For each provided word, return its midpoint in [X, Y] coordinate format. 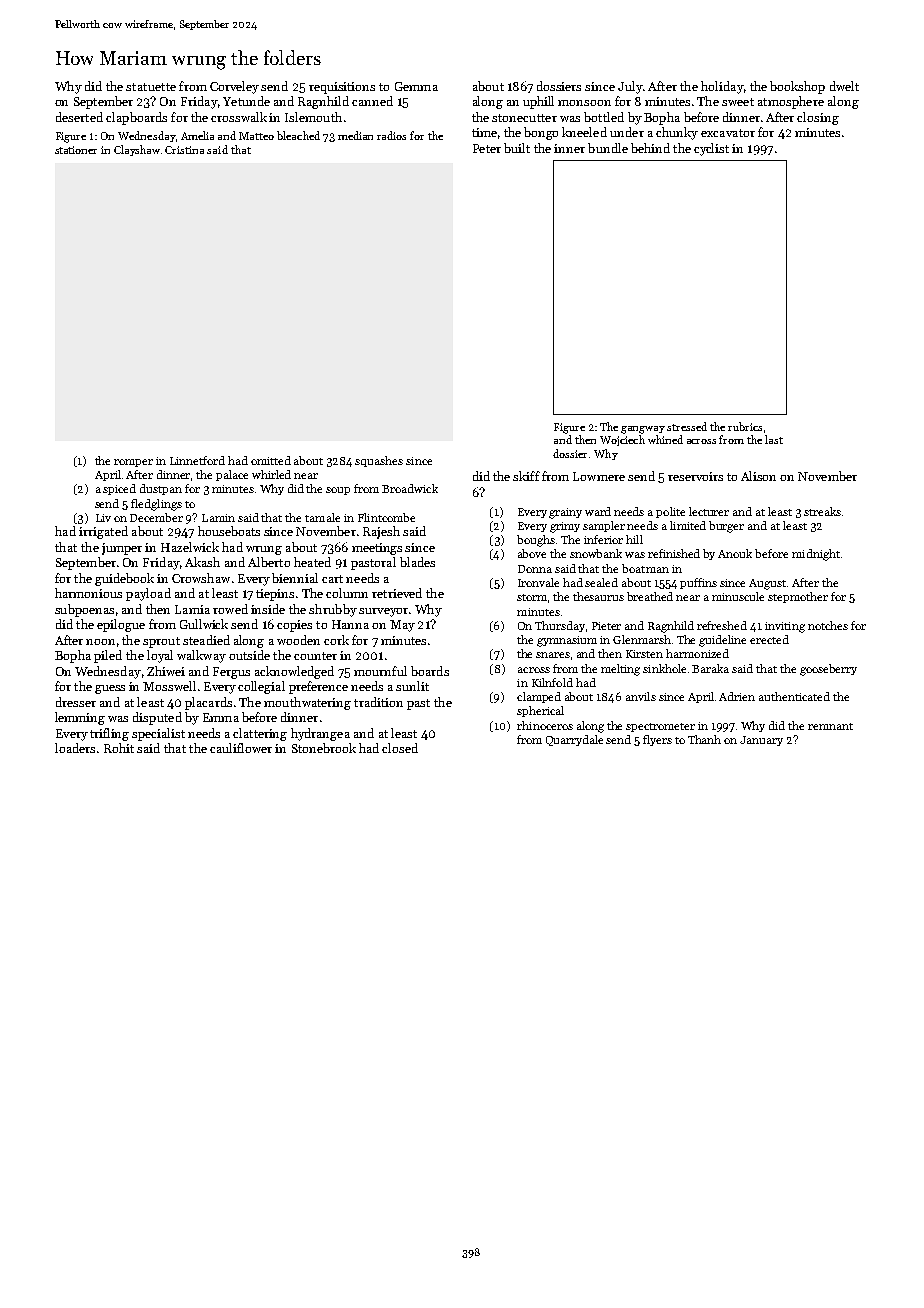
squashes [379, 461]
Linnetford [197, 460]
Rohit [119, 748]
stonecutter [524, 118]
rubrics [745, 426]
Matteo [256, 136]
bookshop [797, 87]
